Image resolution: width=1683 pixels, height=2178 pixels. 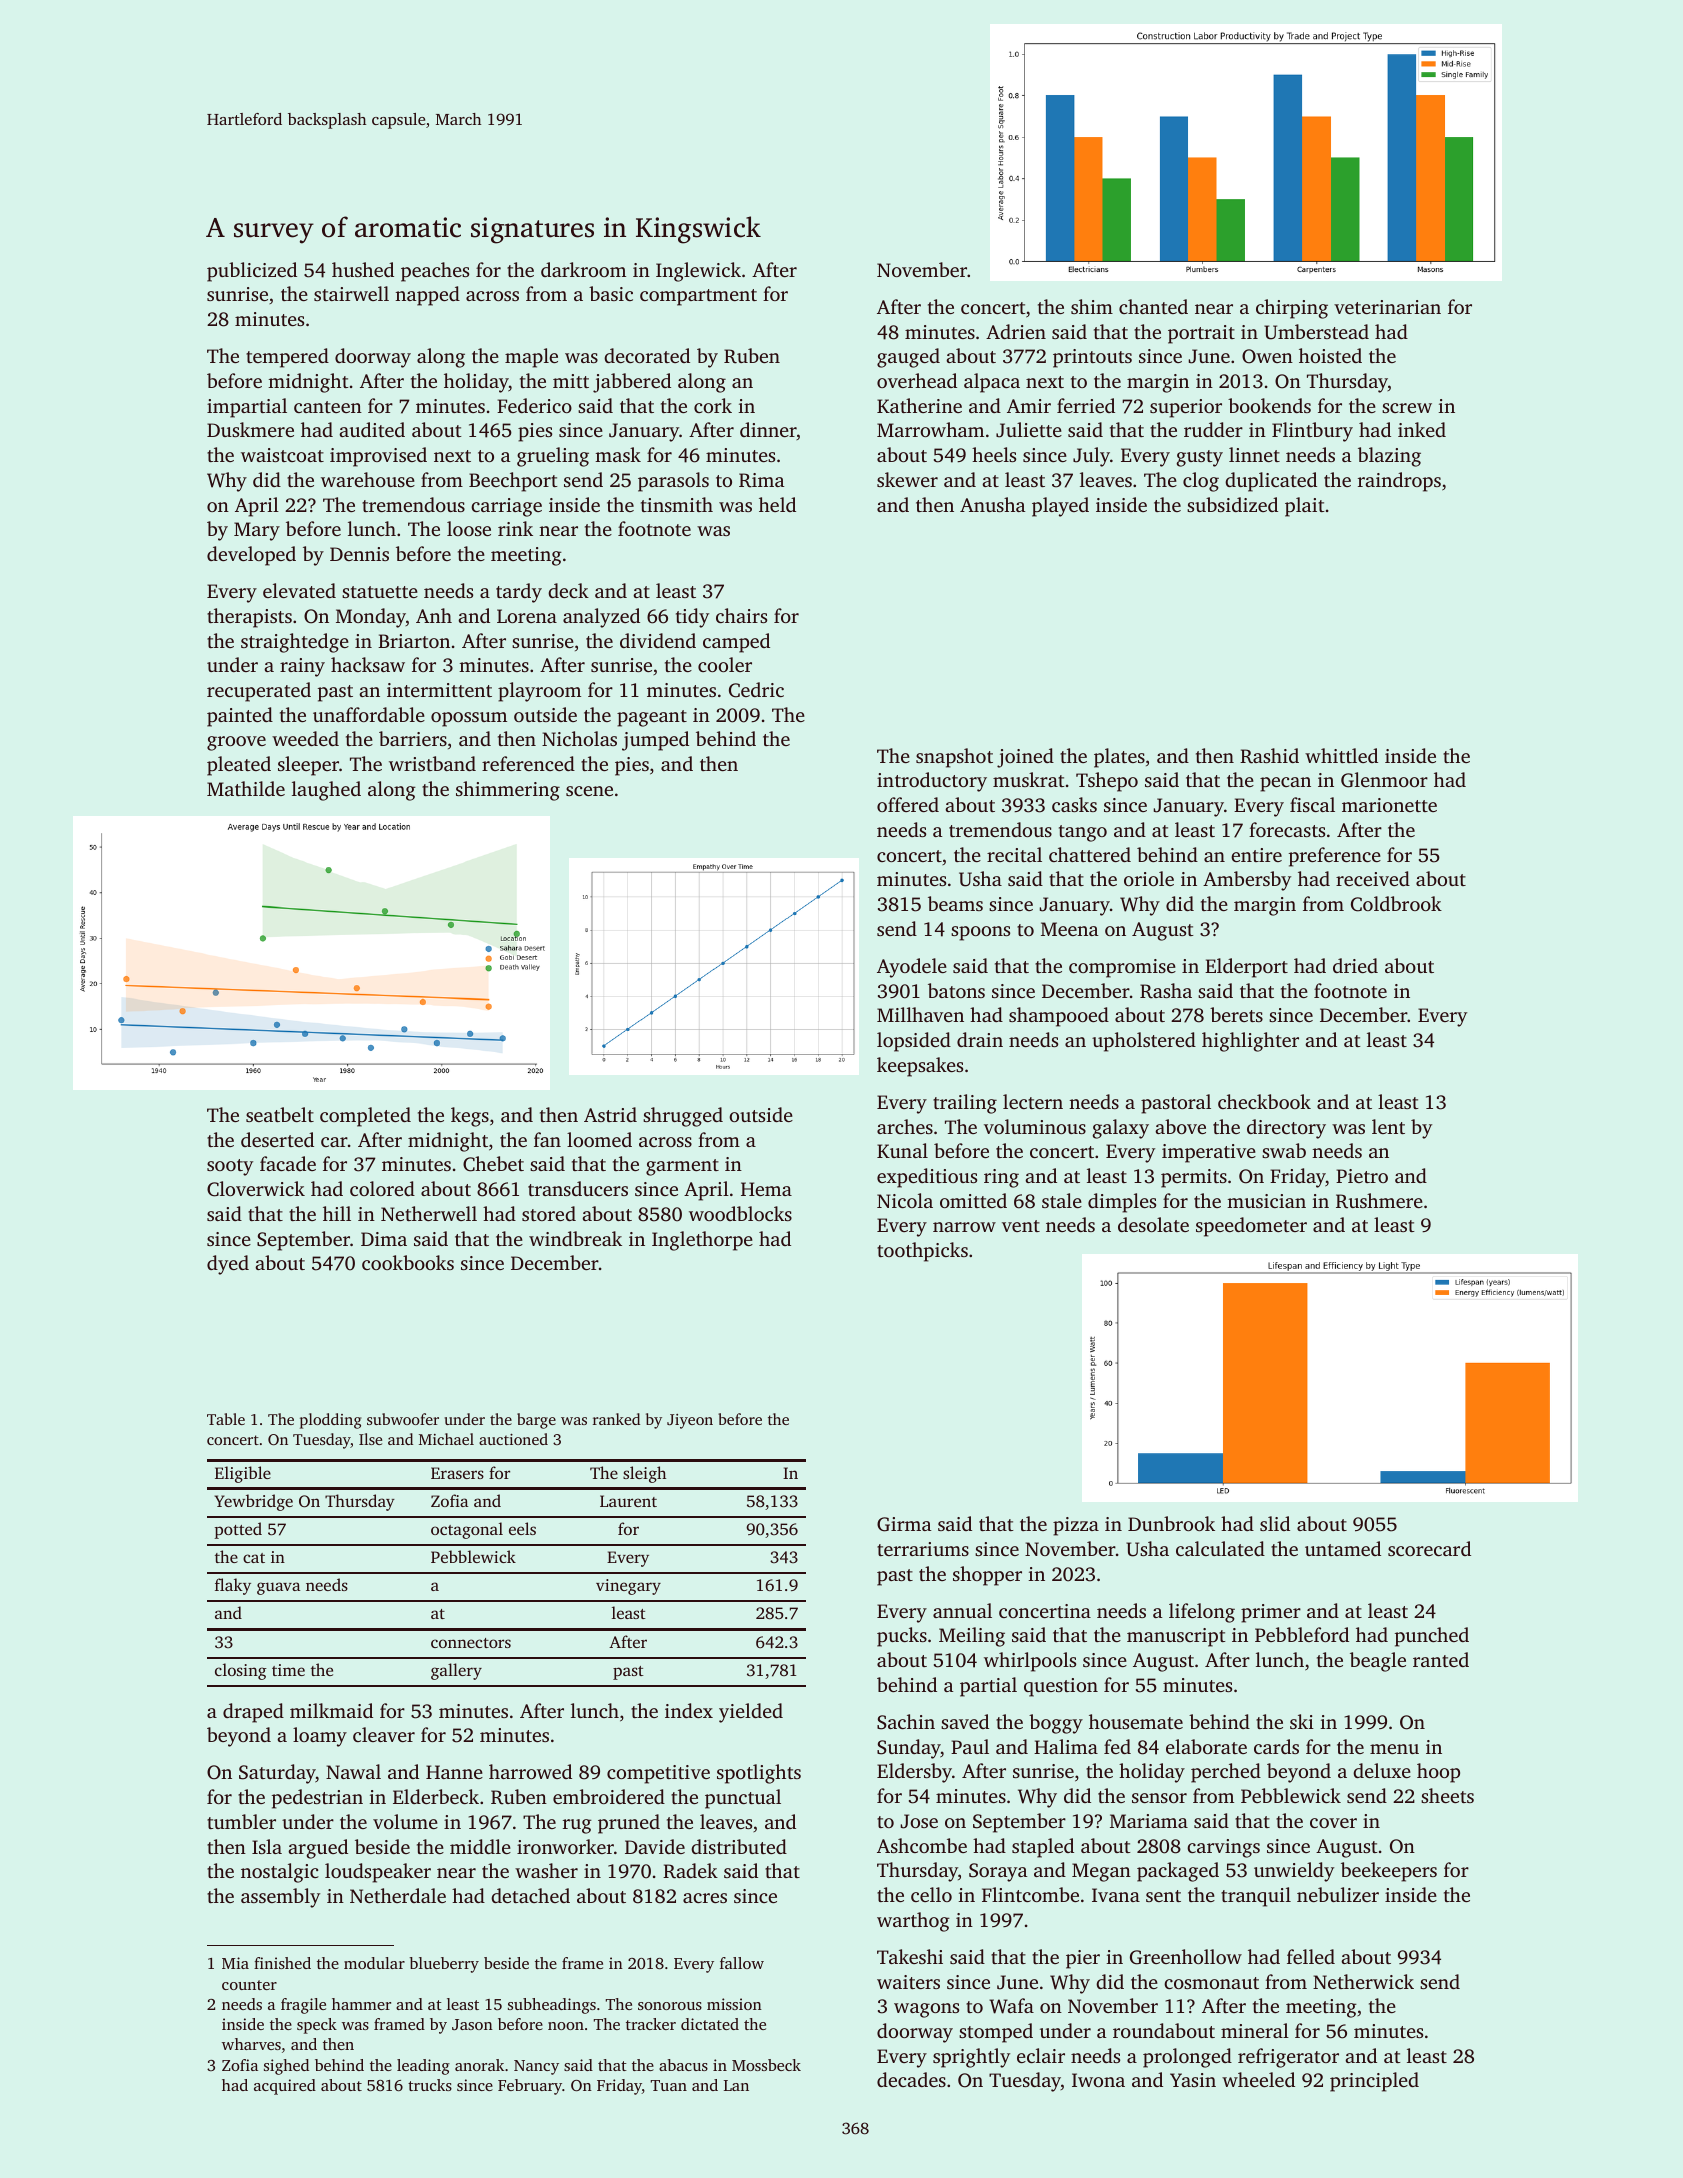 What do you see at coordinates (251, 2044) in the document?
I see `wharves` at bounding box center [251, 2044].
